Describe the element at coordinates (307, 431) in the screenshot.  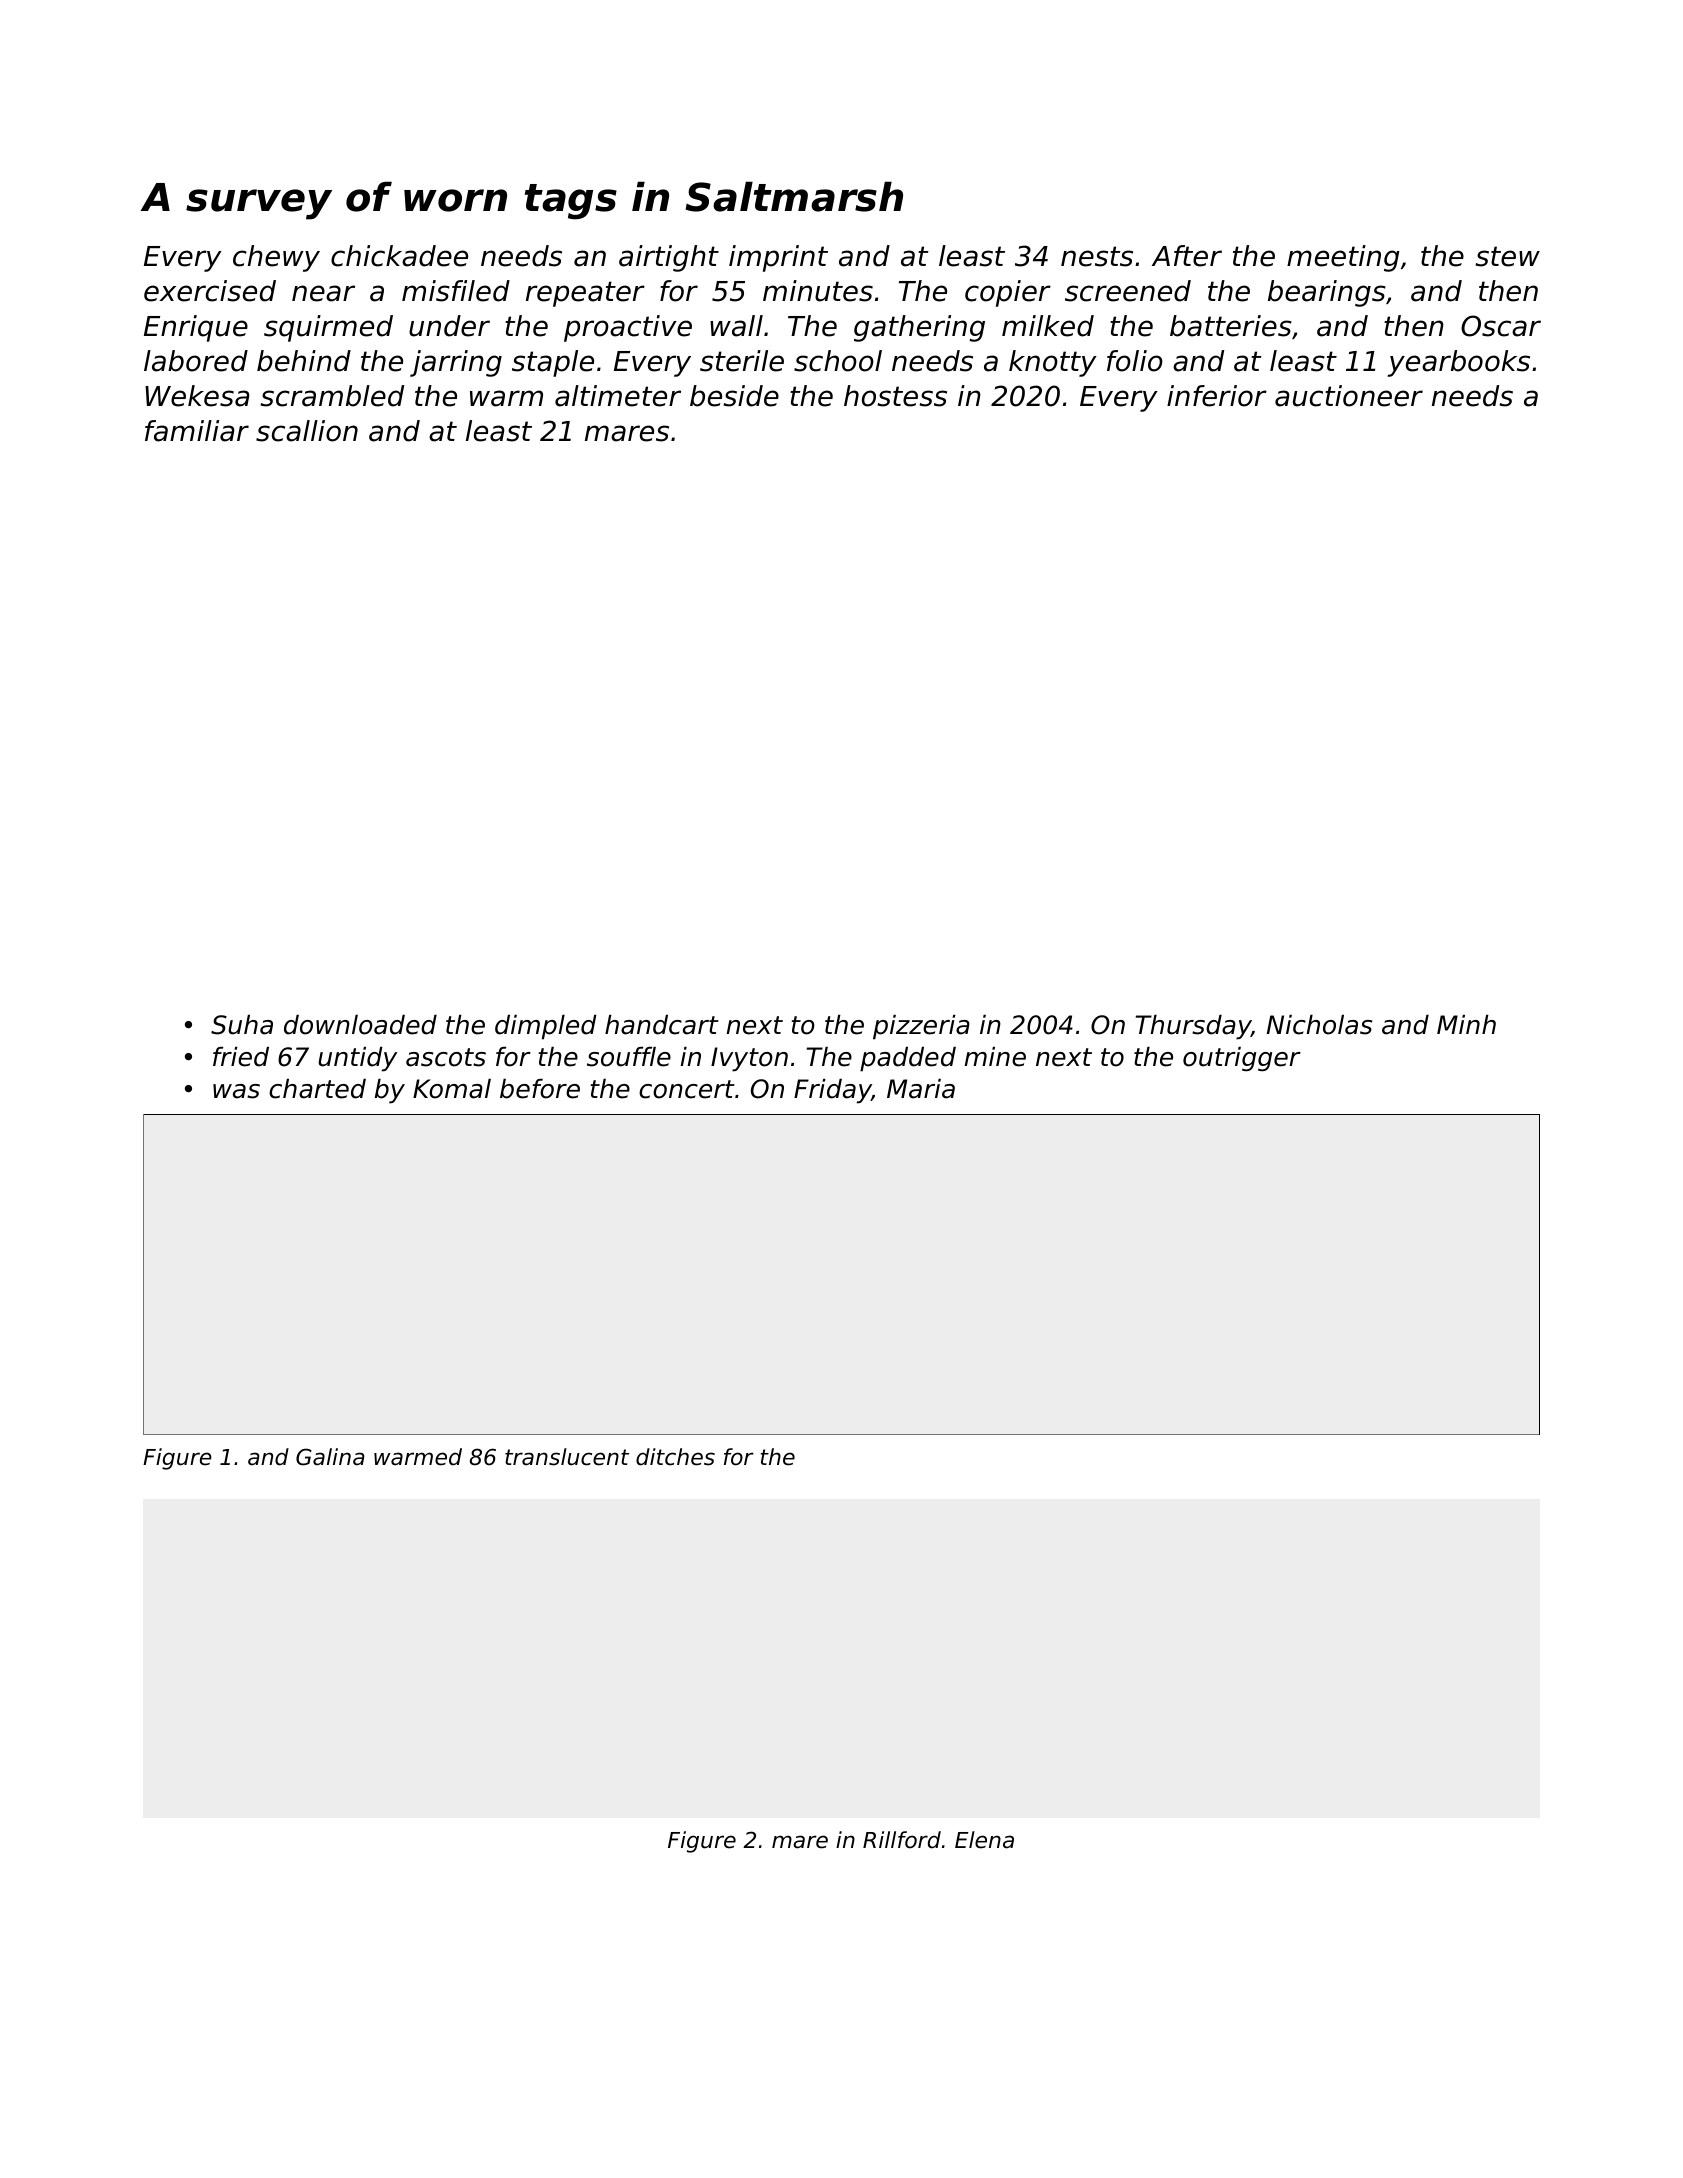
I see `scallion` at that location.
